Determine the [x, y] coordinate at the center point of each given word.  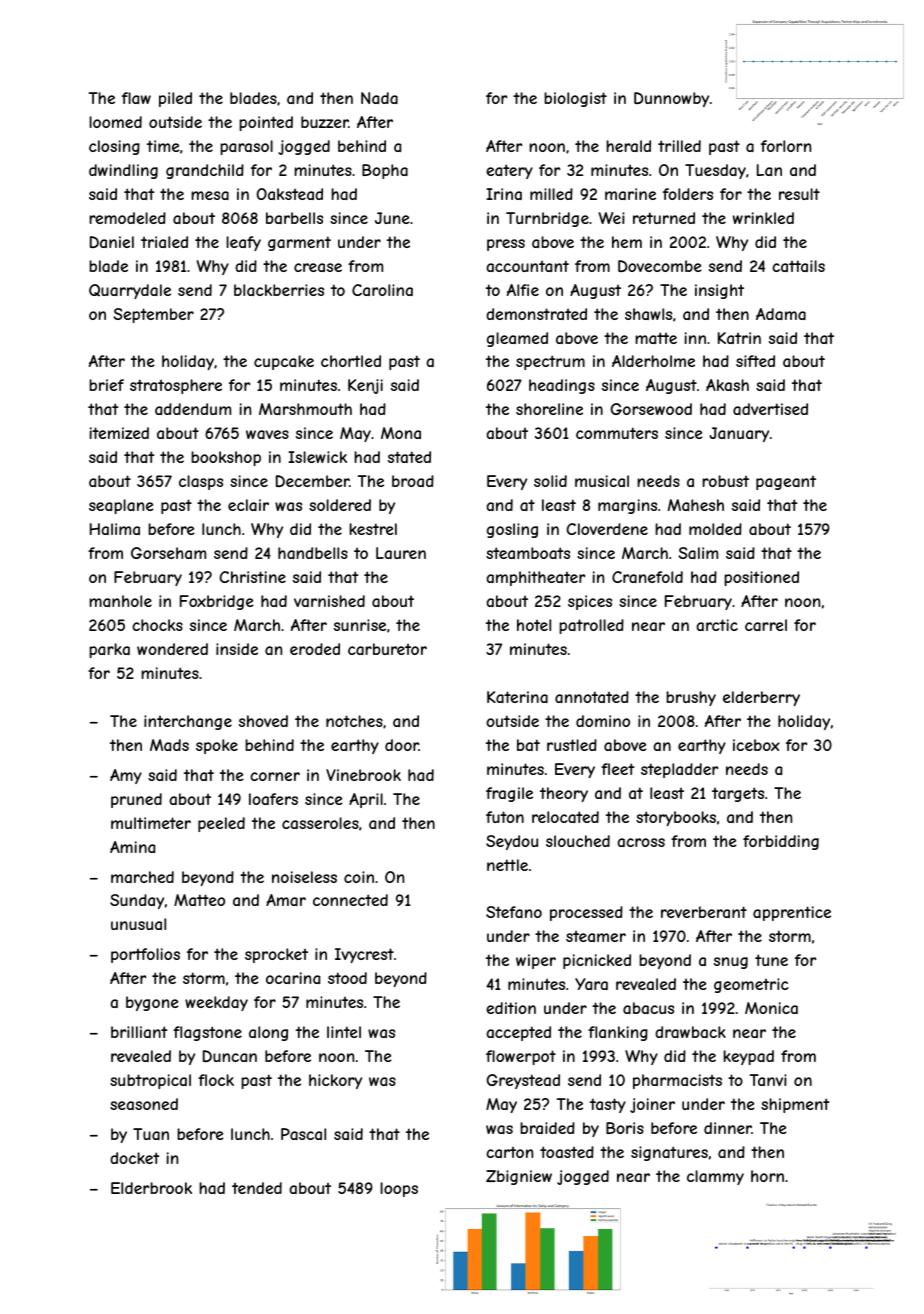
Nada [379, 98]
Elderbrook [151, 1188]
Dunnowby [671, 99]
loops [399, 1189]
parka [109, 650]
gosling [512, 530]
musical [602, 481]
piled [175, 99]
